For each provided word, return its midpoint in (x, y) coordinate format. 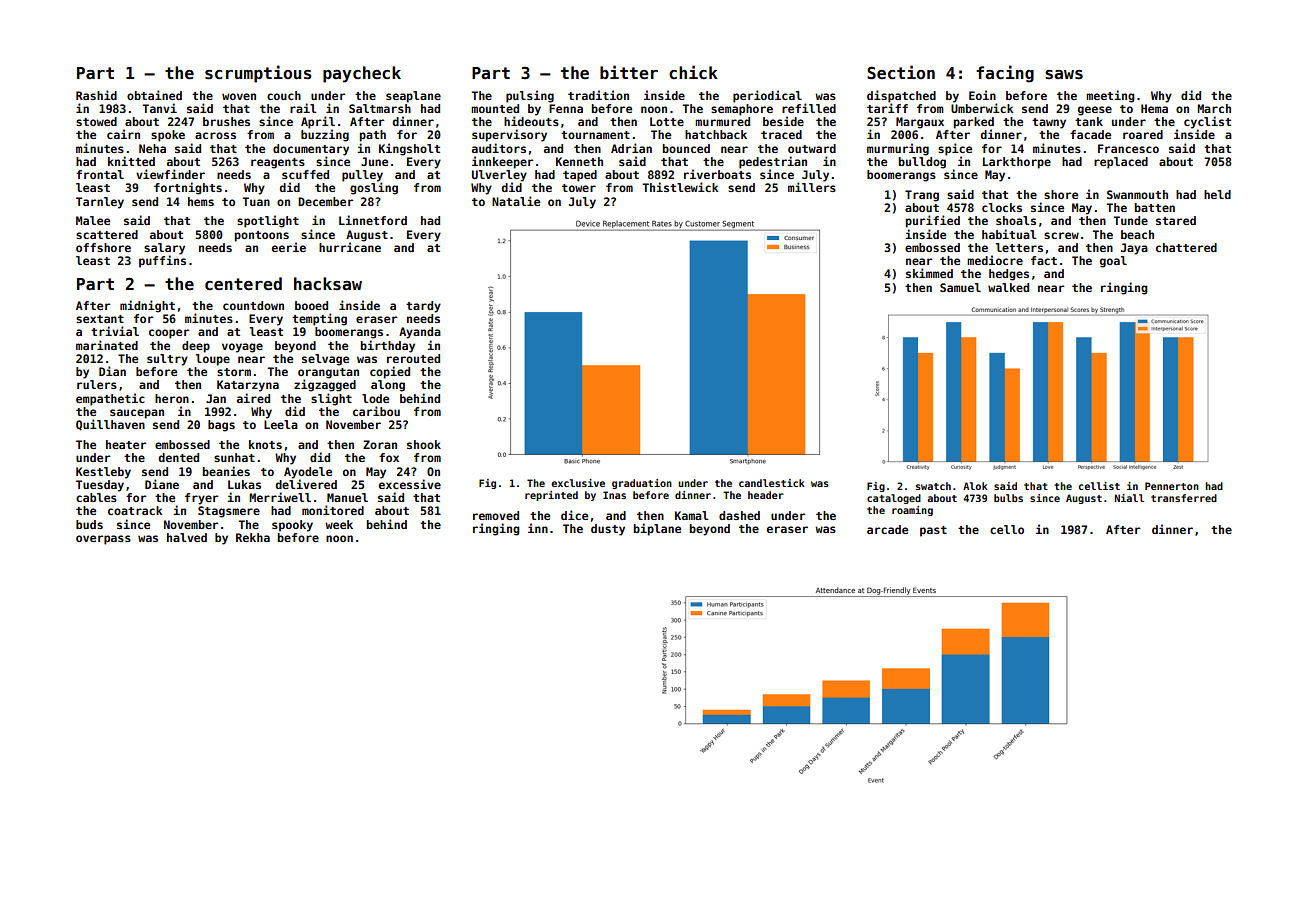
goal (1113, 262)
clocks (1002, 207)
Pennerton (1172, 486)
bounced (686, 148)
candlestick (772, 483)
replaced (1121, 163)
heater (126, 444)
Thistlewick (680, 187)
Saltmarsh (380, 108)
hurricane (350, 247)
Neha (152, 148)
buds (89, 524)
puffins (162, 261)
